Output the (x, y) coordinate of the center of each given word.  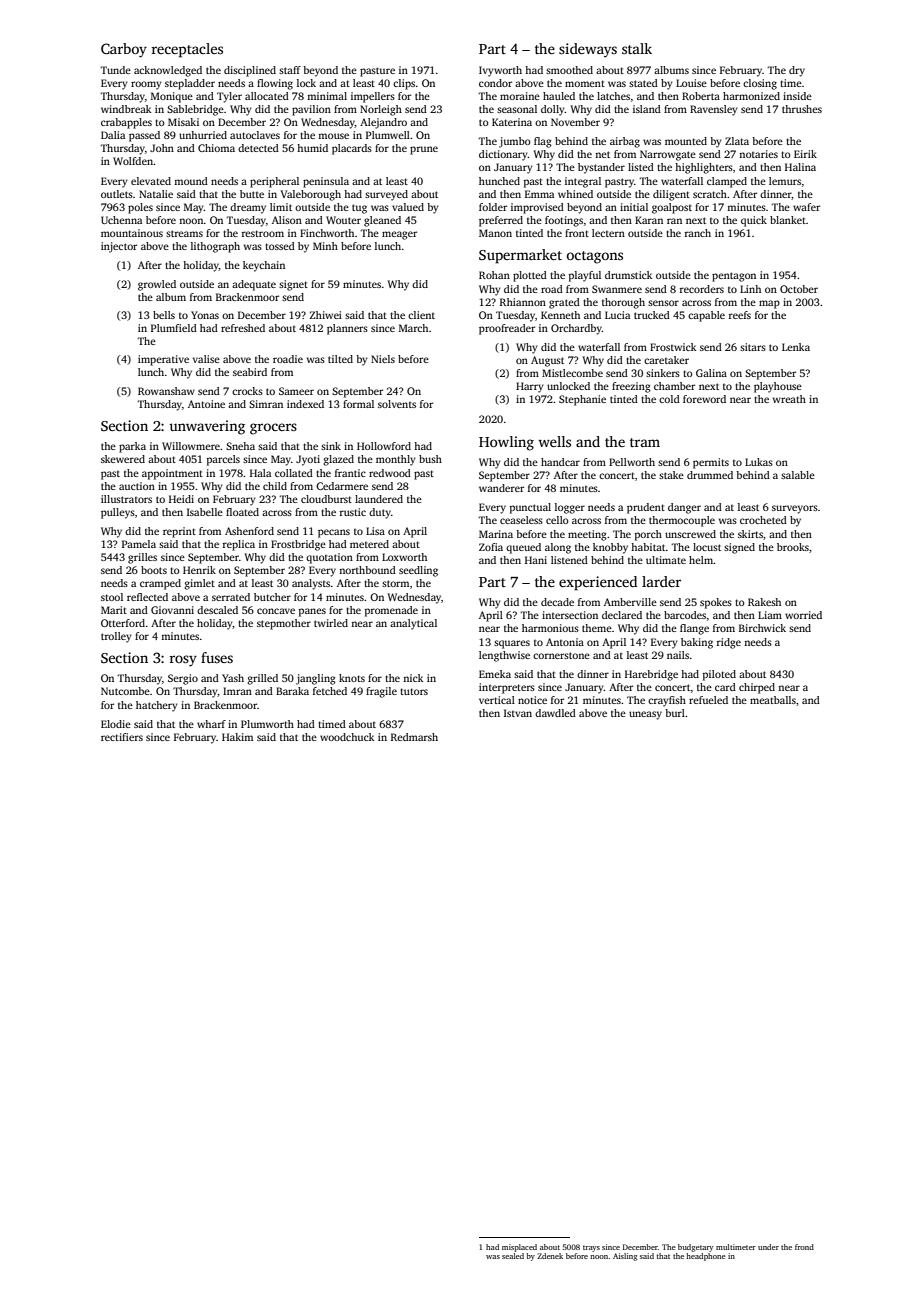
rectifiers (122, 737)
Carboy (124, 50)
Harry (530, 387)
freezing (631, 387)
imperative (163, 360)
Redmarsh (414, 737)
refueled (708, 700)
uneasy (645, 715)
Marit (114, 610)
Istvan (518, 713)
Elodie (116, 724)
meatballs (773, 700)
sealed (513, 1256)
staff (290, 70)
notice (532, 700)
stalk (637, 48)
